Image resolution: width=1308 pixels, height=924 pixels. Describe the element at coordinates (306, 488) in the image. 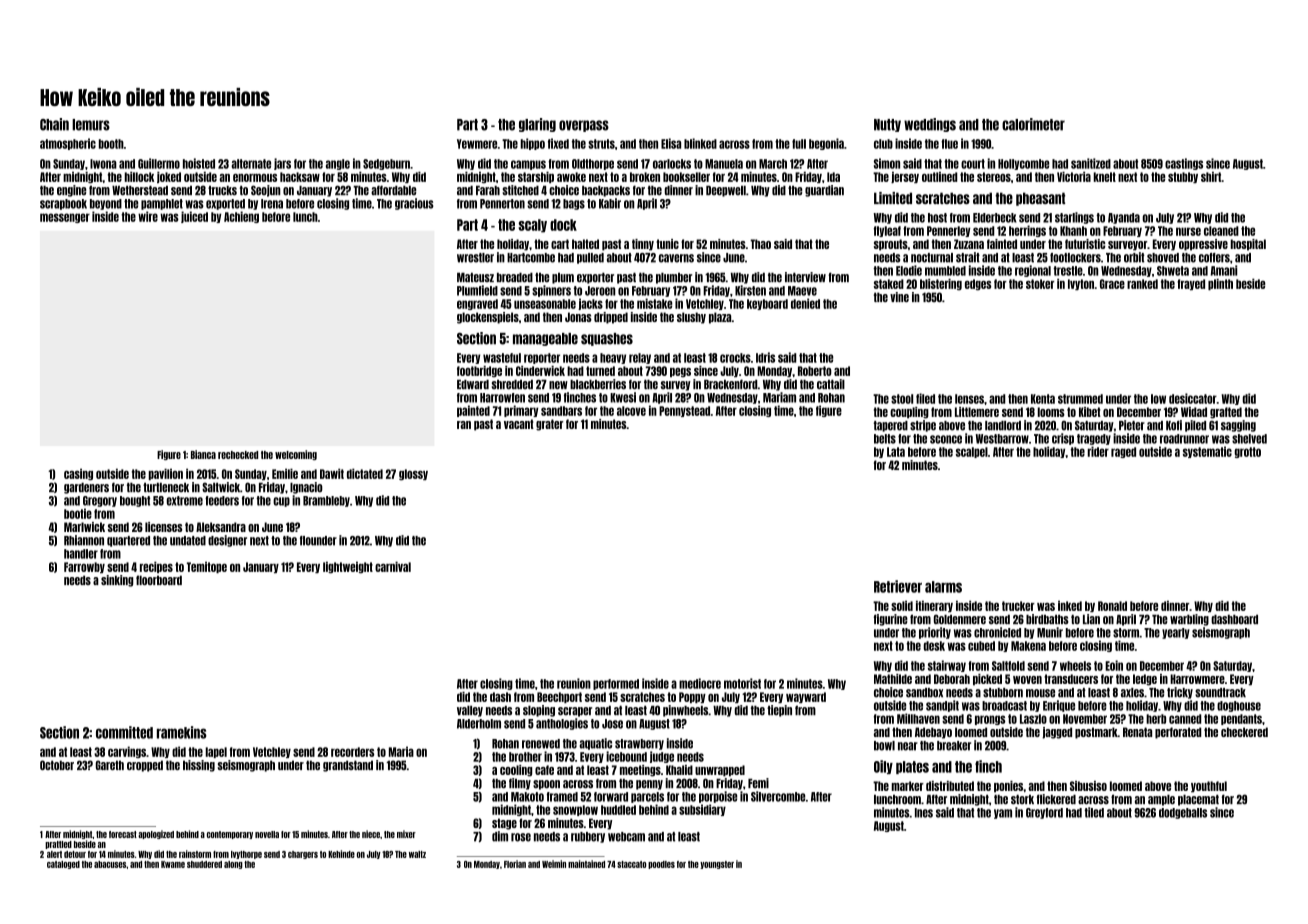

I see `Ignacio` at that location.
